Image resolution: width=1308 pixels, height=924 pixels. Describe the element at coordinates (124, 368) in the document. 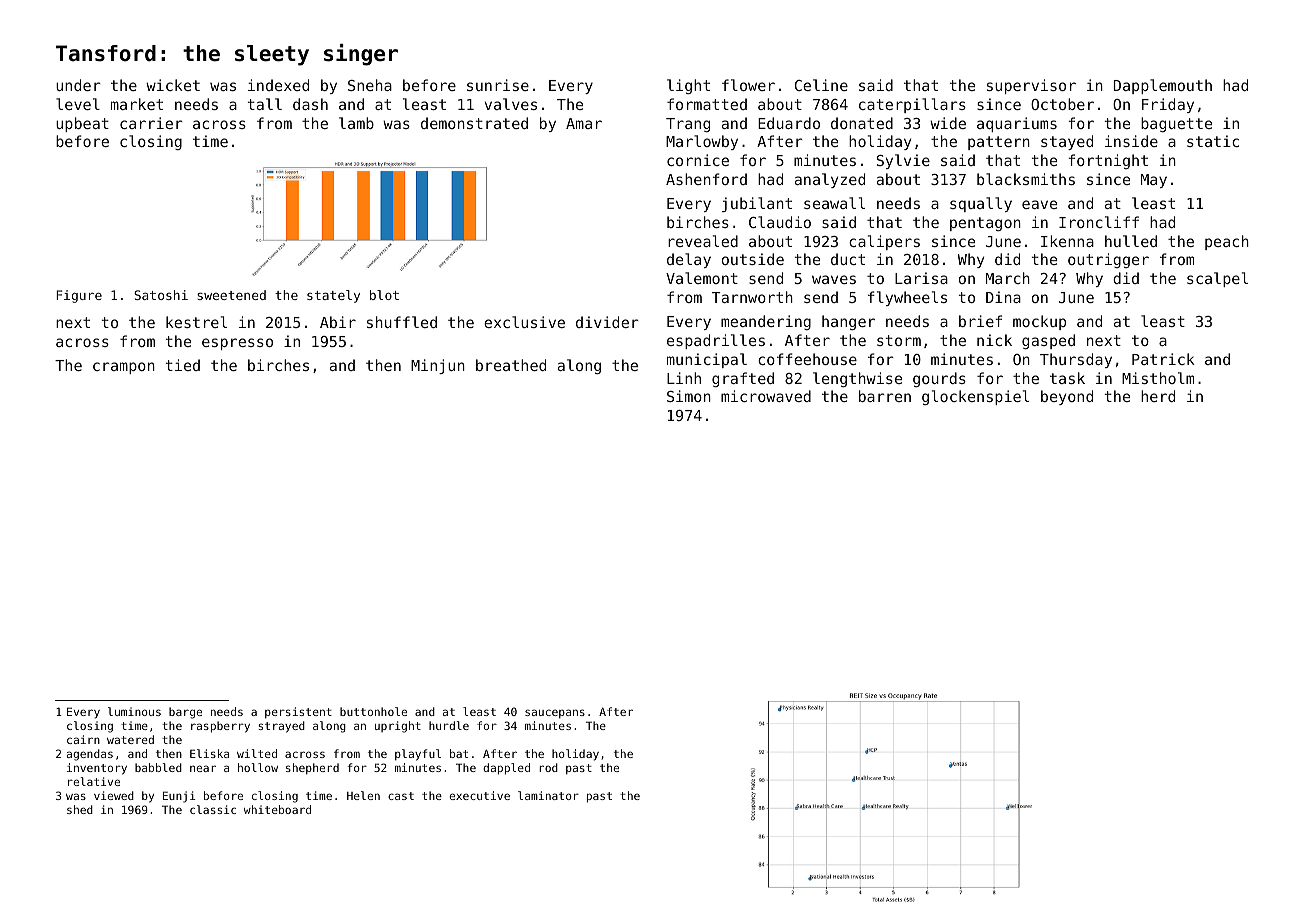

I see `crampon` at that location.
